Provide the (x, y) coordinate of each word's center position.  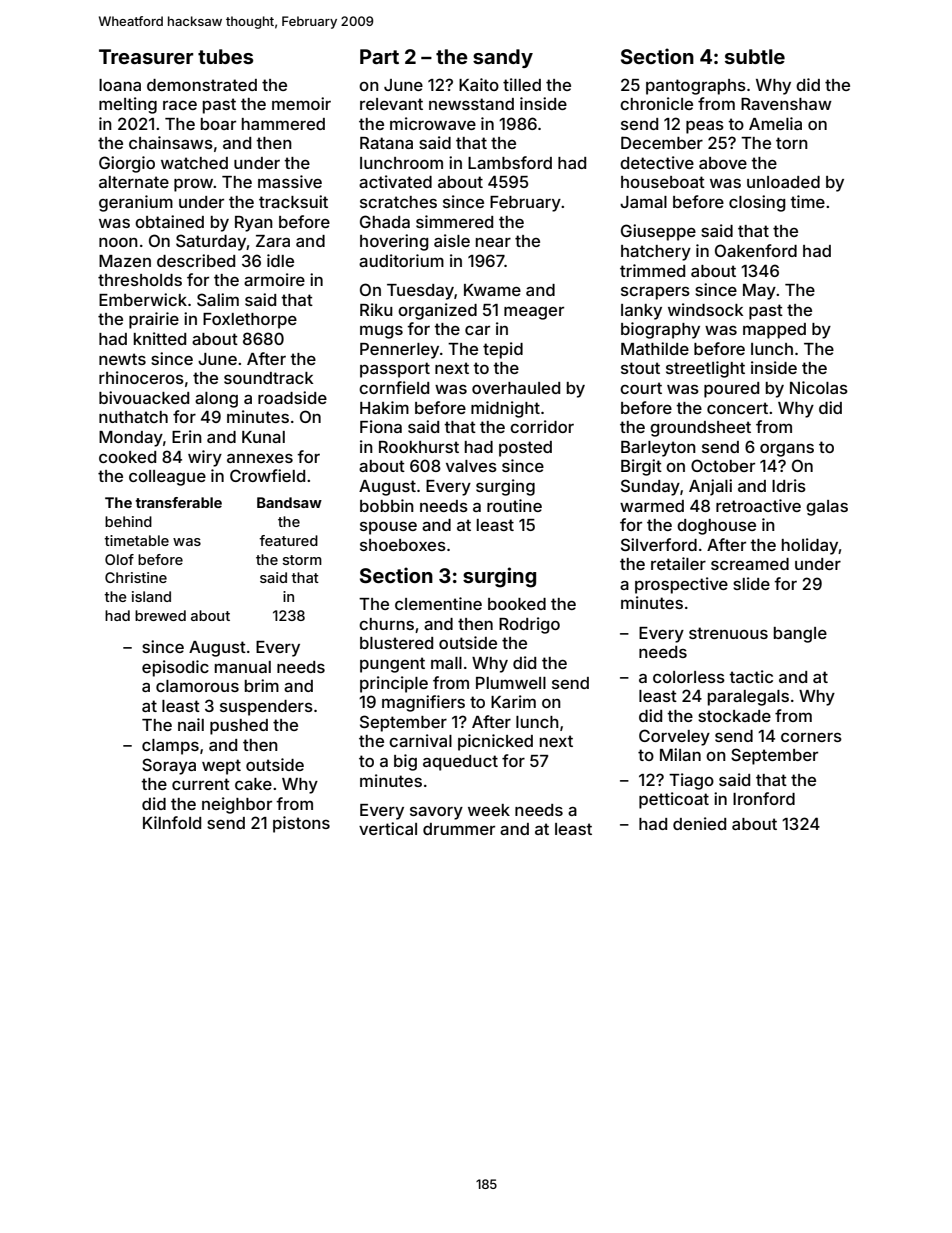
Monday (131, 439)
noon (118, 242)
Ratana (386, 143)
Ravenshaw (786, 104)
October (723, 465)
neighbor (237, 805)
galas (827, 508)
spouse (388, 528)
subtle (755, 56)
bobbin (387, 505)
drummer (459, 829)
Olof (119, 559)
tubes (225, 56)
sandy (503, 58)
